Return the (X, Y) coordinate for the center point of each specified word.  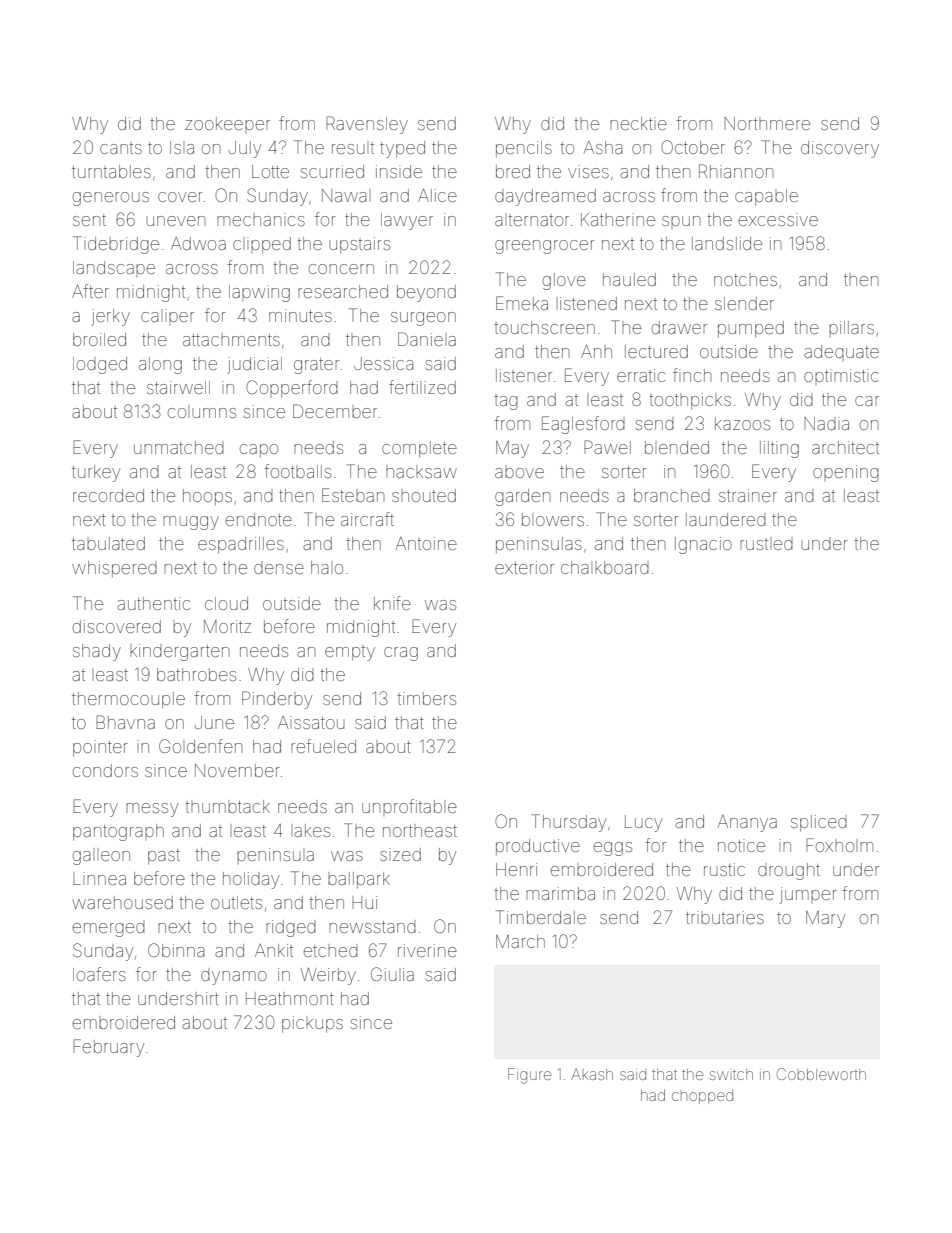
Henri (516, 869)
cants (121, 148)
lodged (100, 365)
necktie (638, 123)
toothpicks (690, 401)
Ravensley (367, 125)
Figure (529, 1076)
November (237, 770)
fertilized (422, 387)
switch (731, 1074)
